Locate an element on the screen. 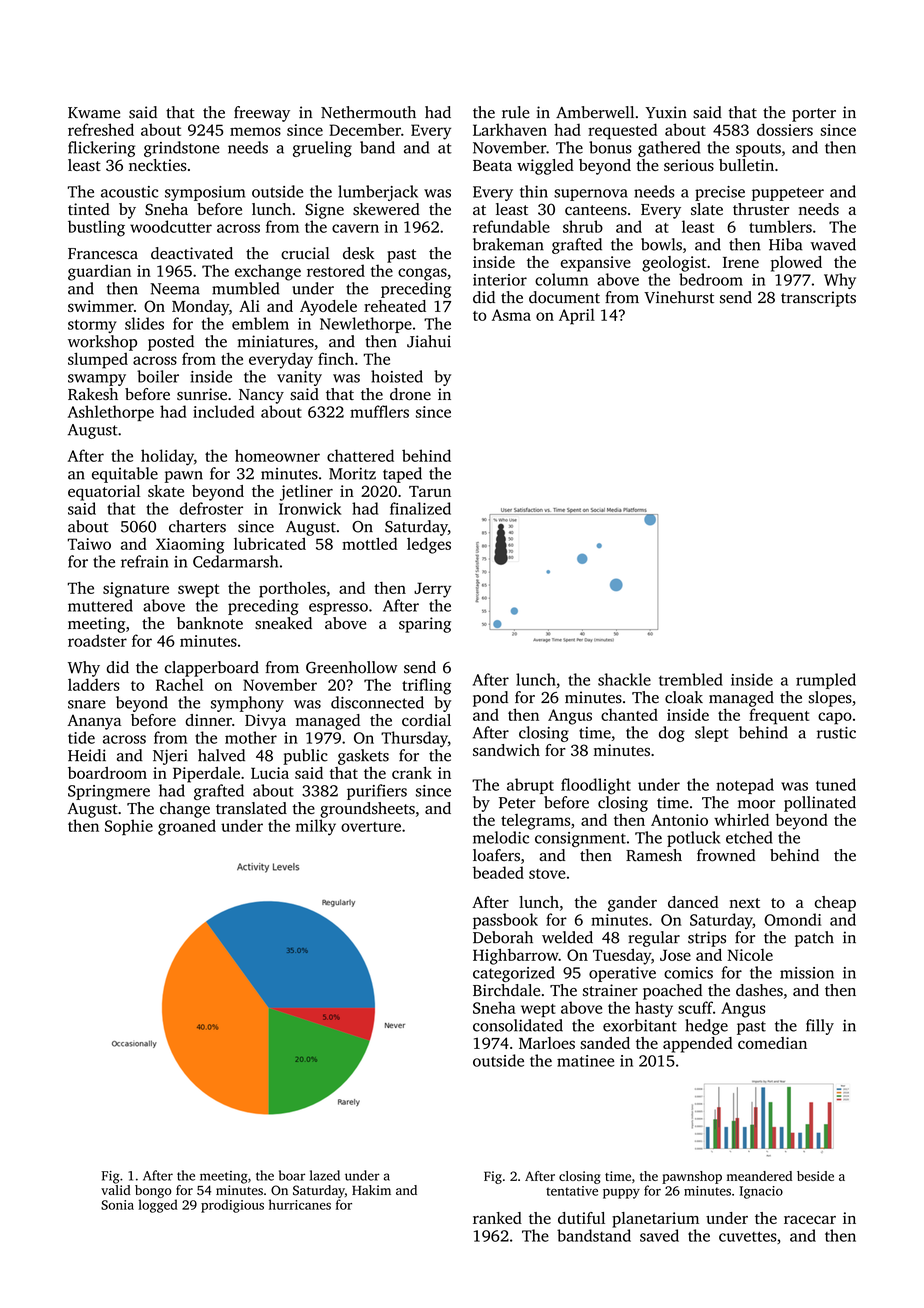 The height and width of the screenshot is (1308, 924). reheated is located at coordinates (395, 306).
